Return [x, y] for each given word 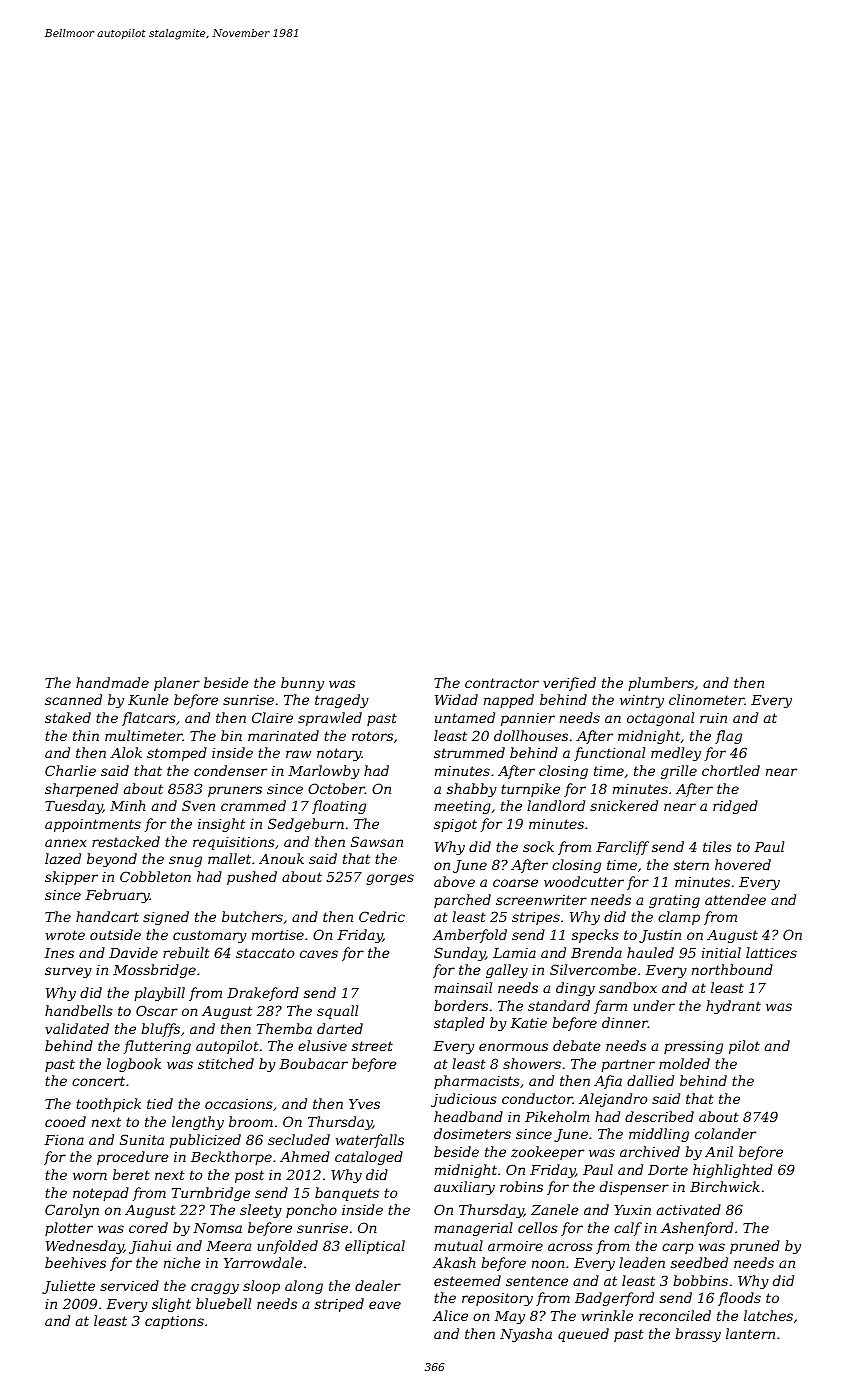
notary [339, 754]
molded [684, 1063]
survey [68, 972]
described [659, 1116]
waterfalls [370, 1141]
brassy [698, 1335]
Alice [450, 1315]
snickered [624, 805]
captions [174, 1322]
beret [131, 1174]
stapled [459, 1024]
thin [86, 735]
